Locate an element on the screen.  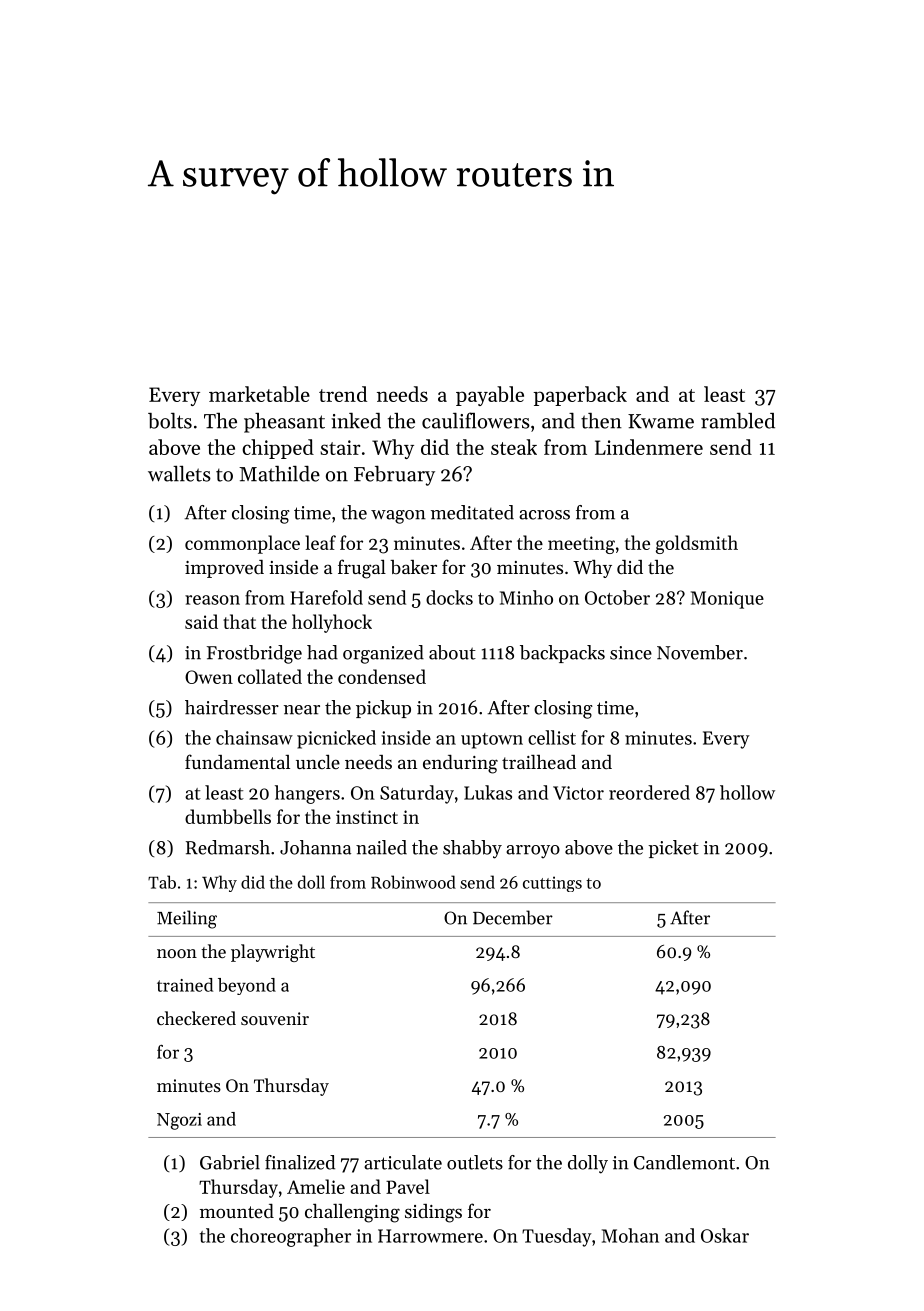
Ngozi is located at coordinates (179, 1121).
